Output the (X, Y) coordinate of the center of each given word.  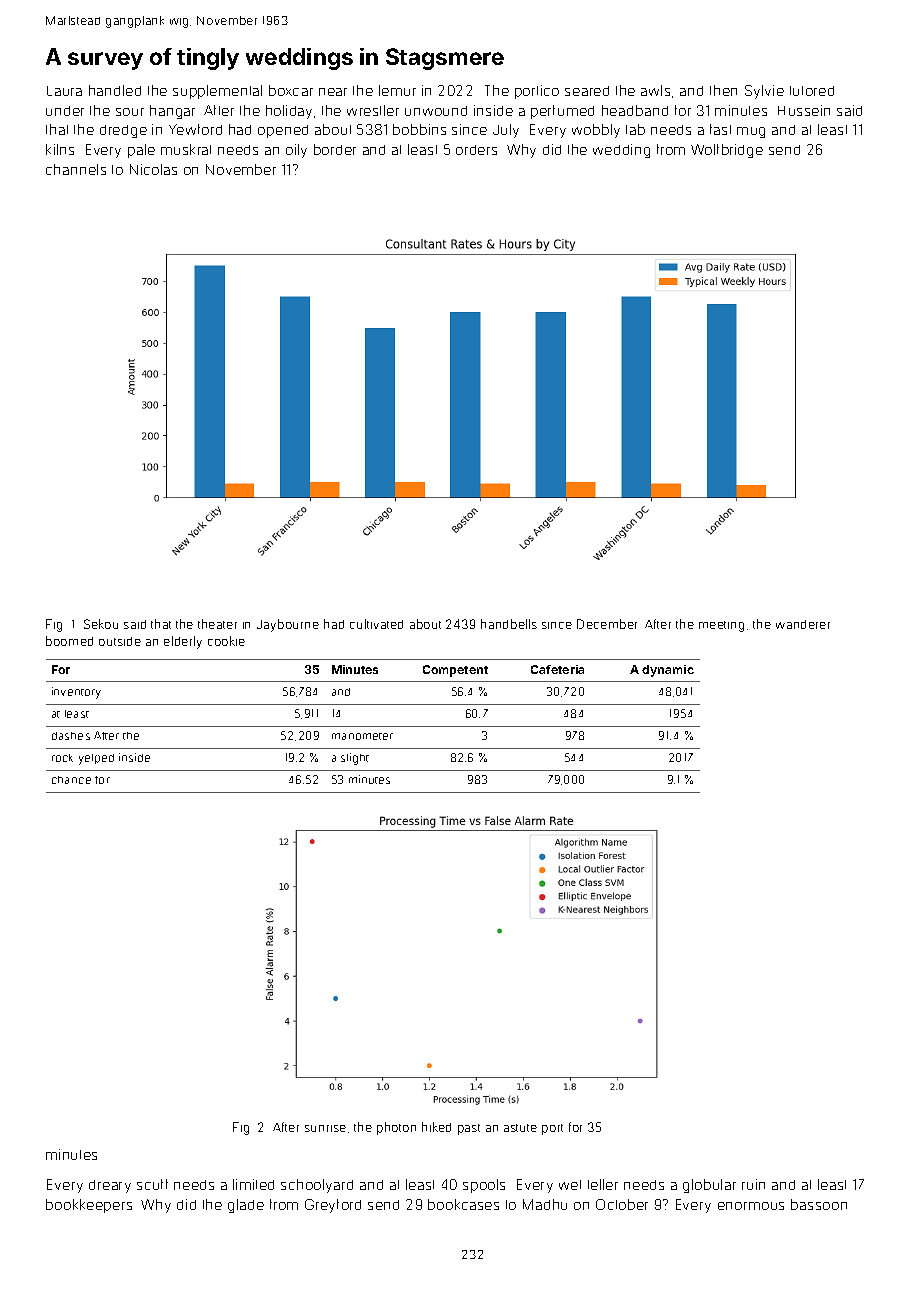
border (335, 149)
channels (76, 169)
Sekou (101, 624)
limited (253, 1184)
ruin (753, 1184)
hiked (436, 1127)
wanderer (803, 624)
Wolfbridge (727, 151)
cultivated (376, 624)
